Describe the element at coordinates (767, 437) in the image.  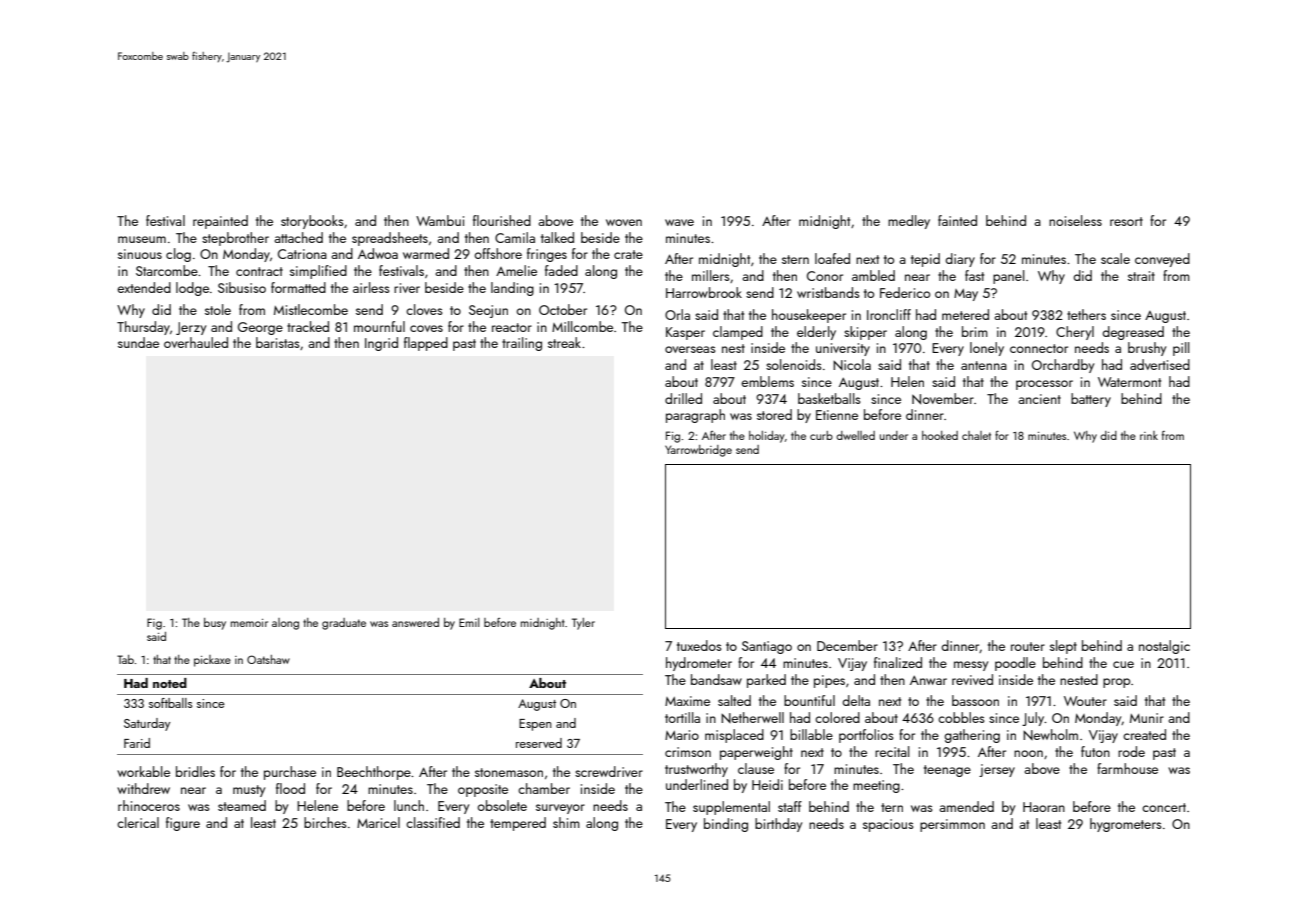
I see `holiday` at that location.
